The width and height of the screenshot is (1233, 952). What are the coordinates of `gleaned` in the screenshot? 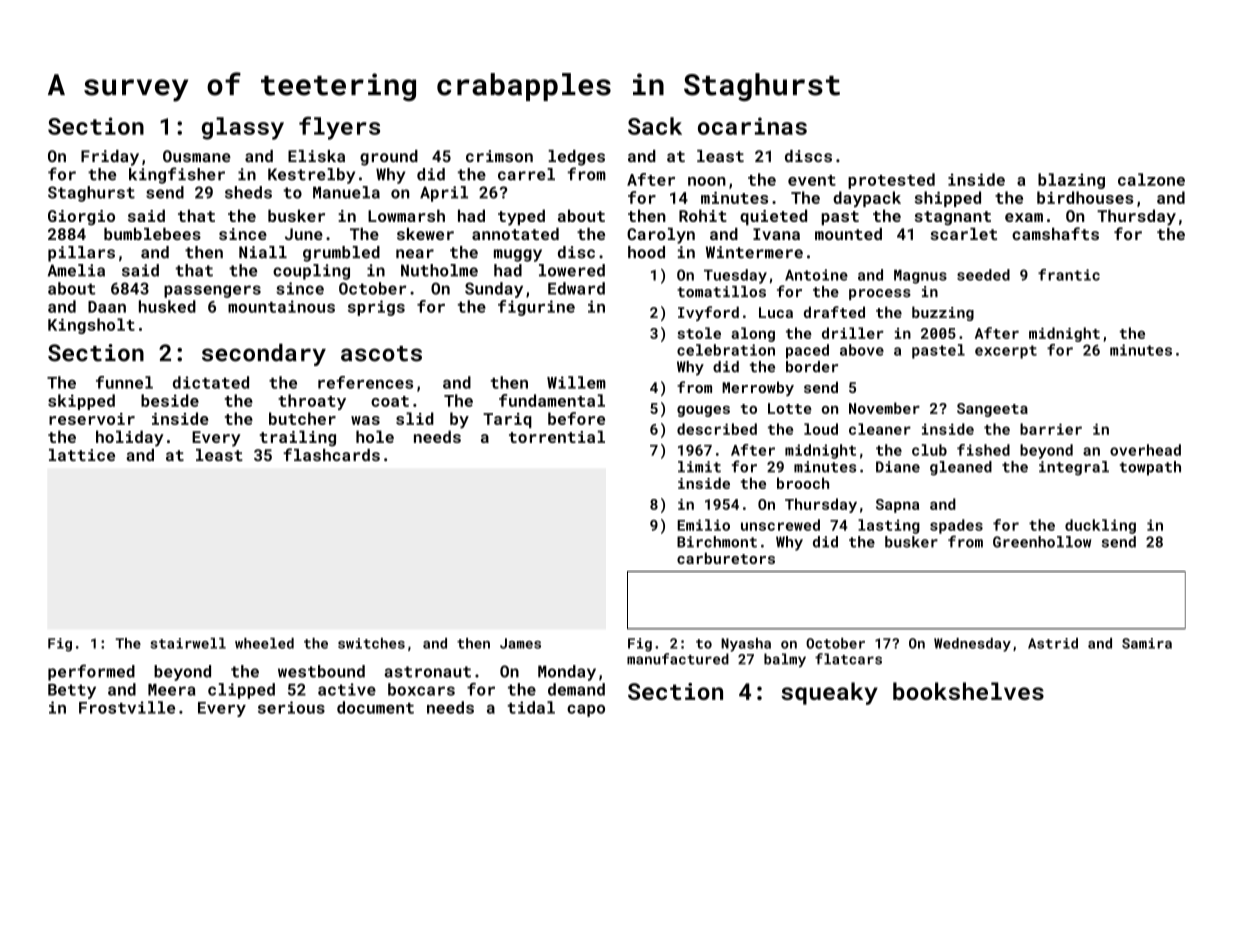 It's located at (961, 468).
